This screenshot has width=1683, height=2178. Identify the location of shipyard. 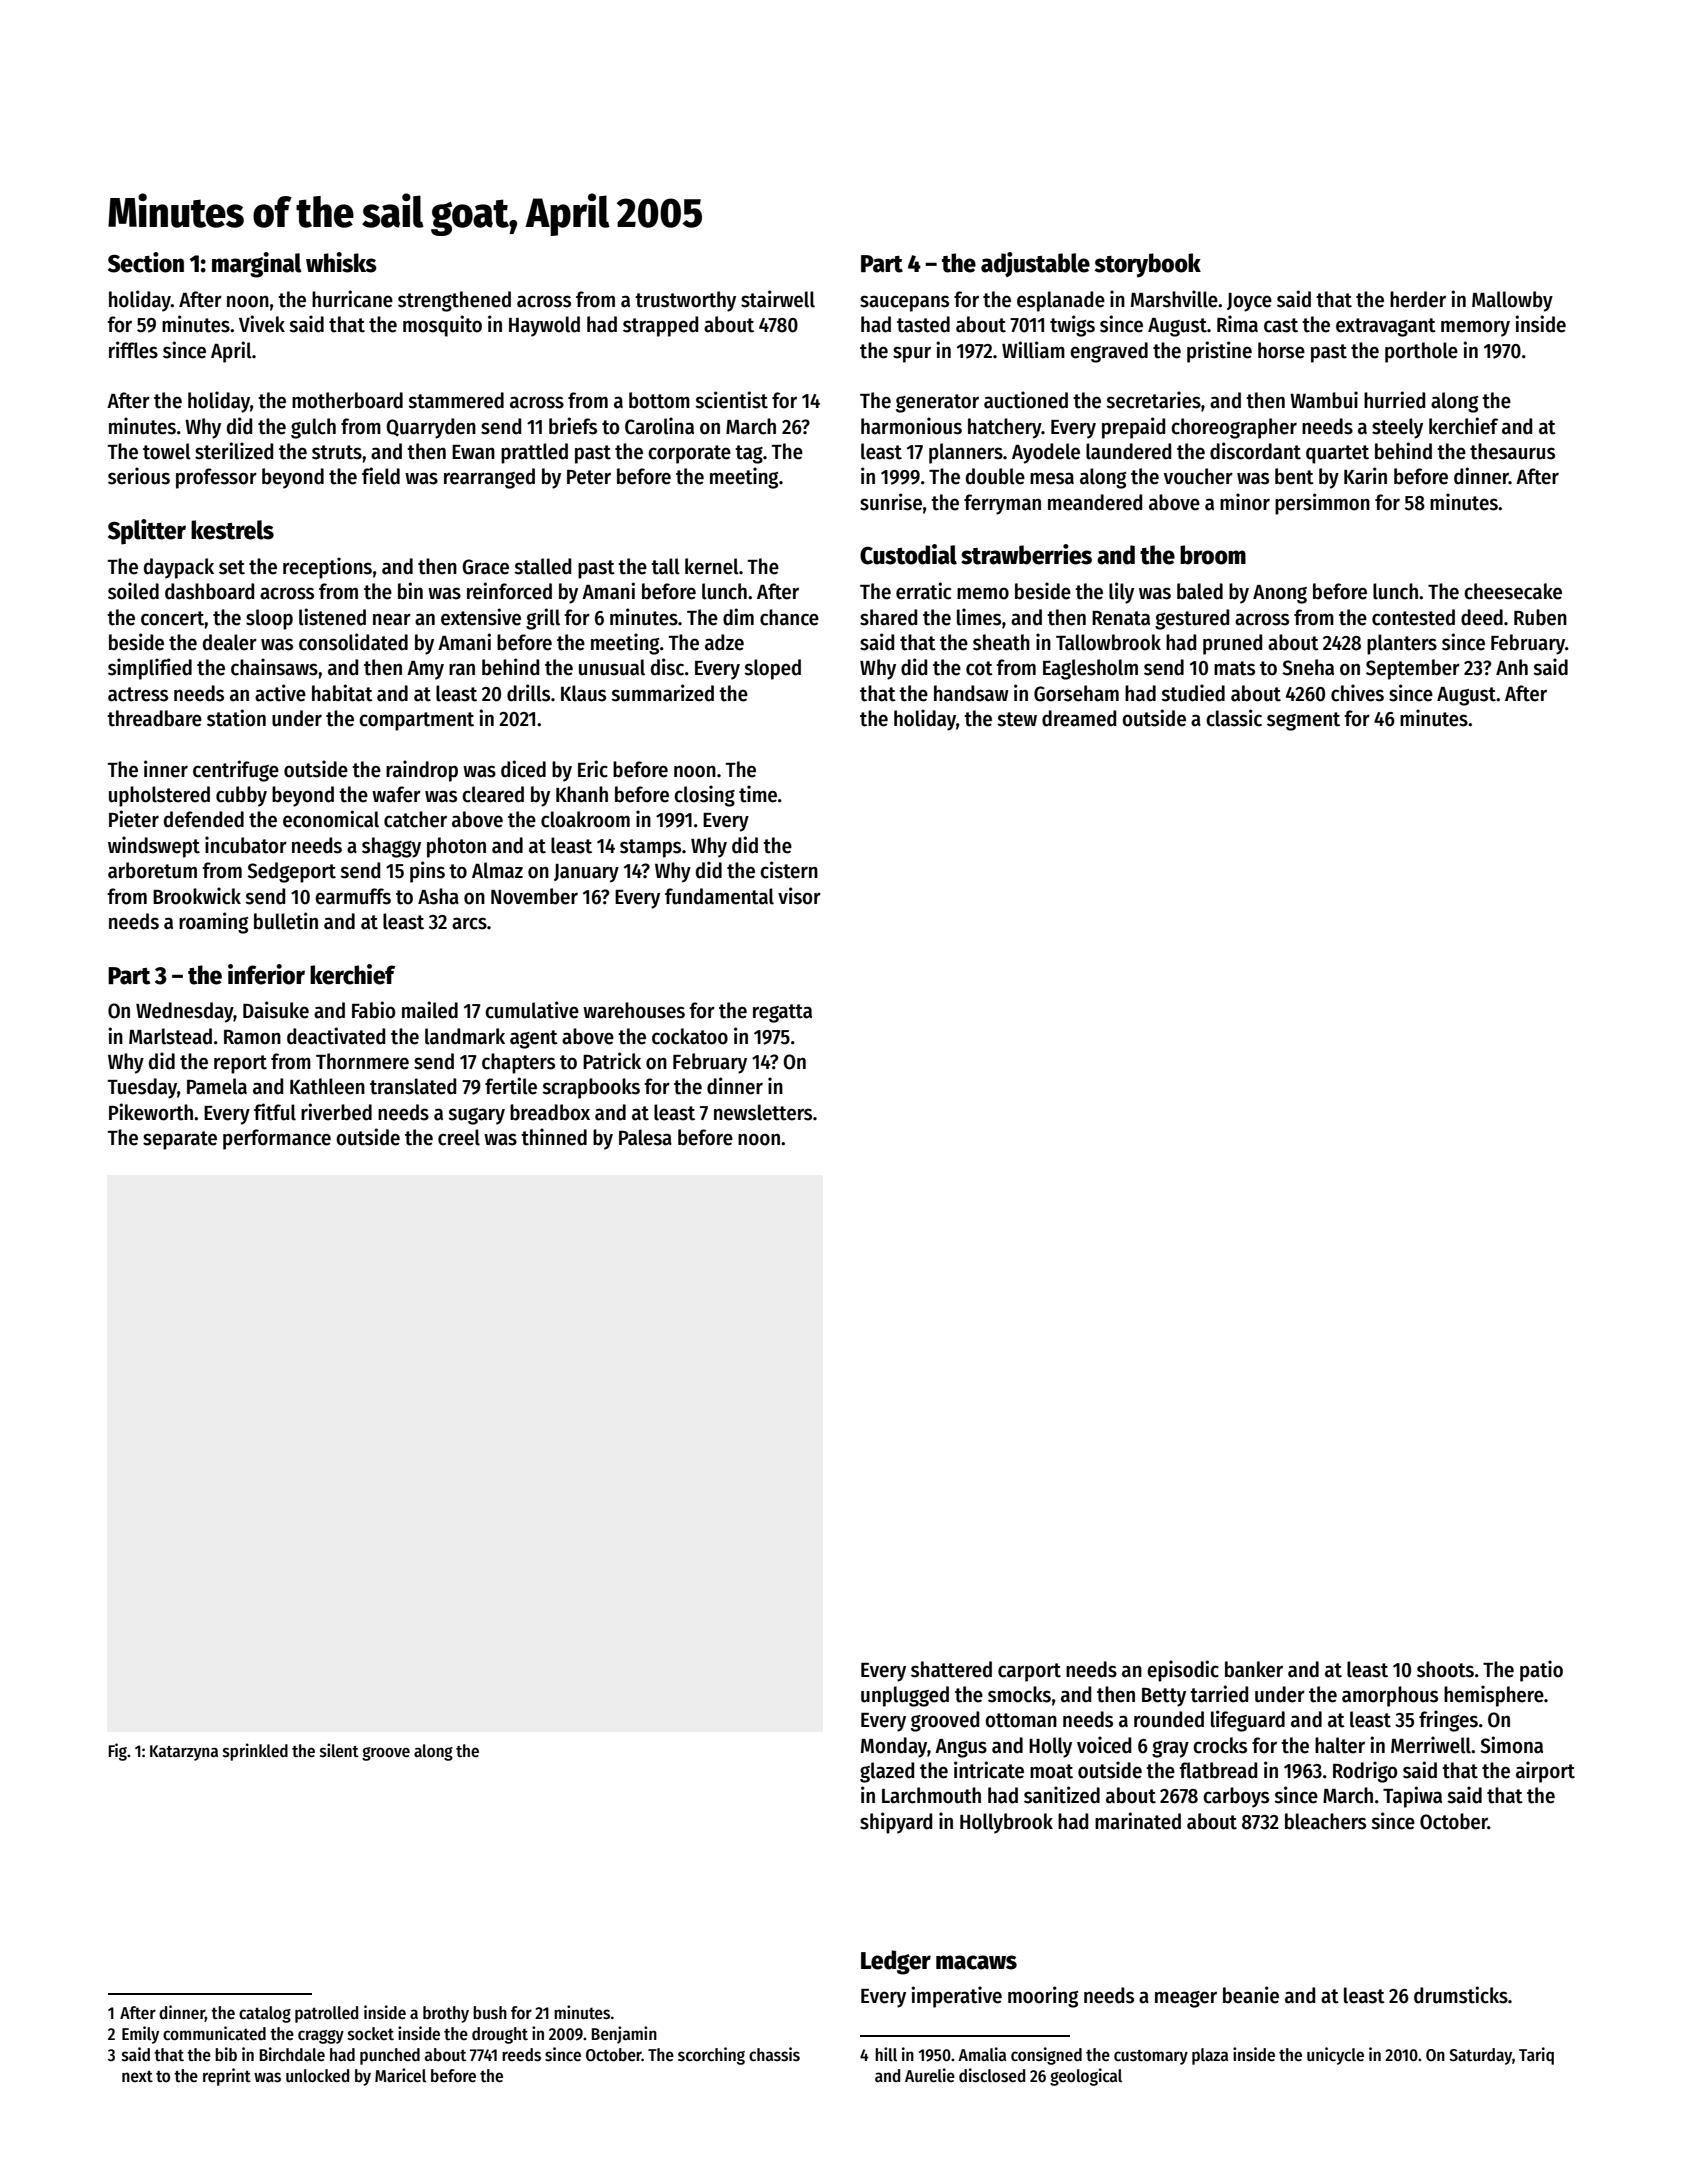
(896, 1823).
